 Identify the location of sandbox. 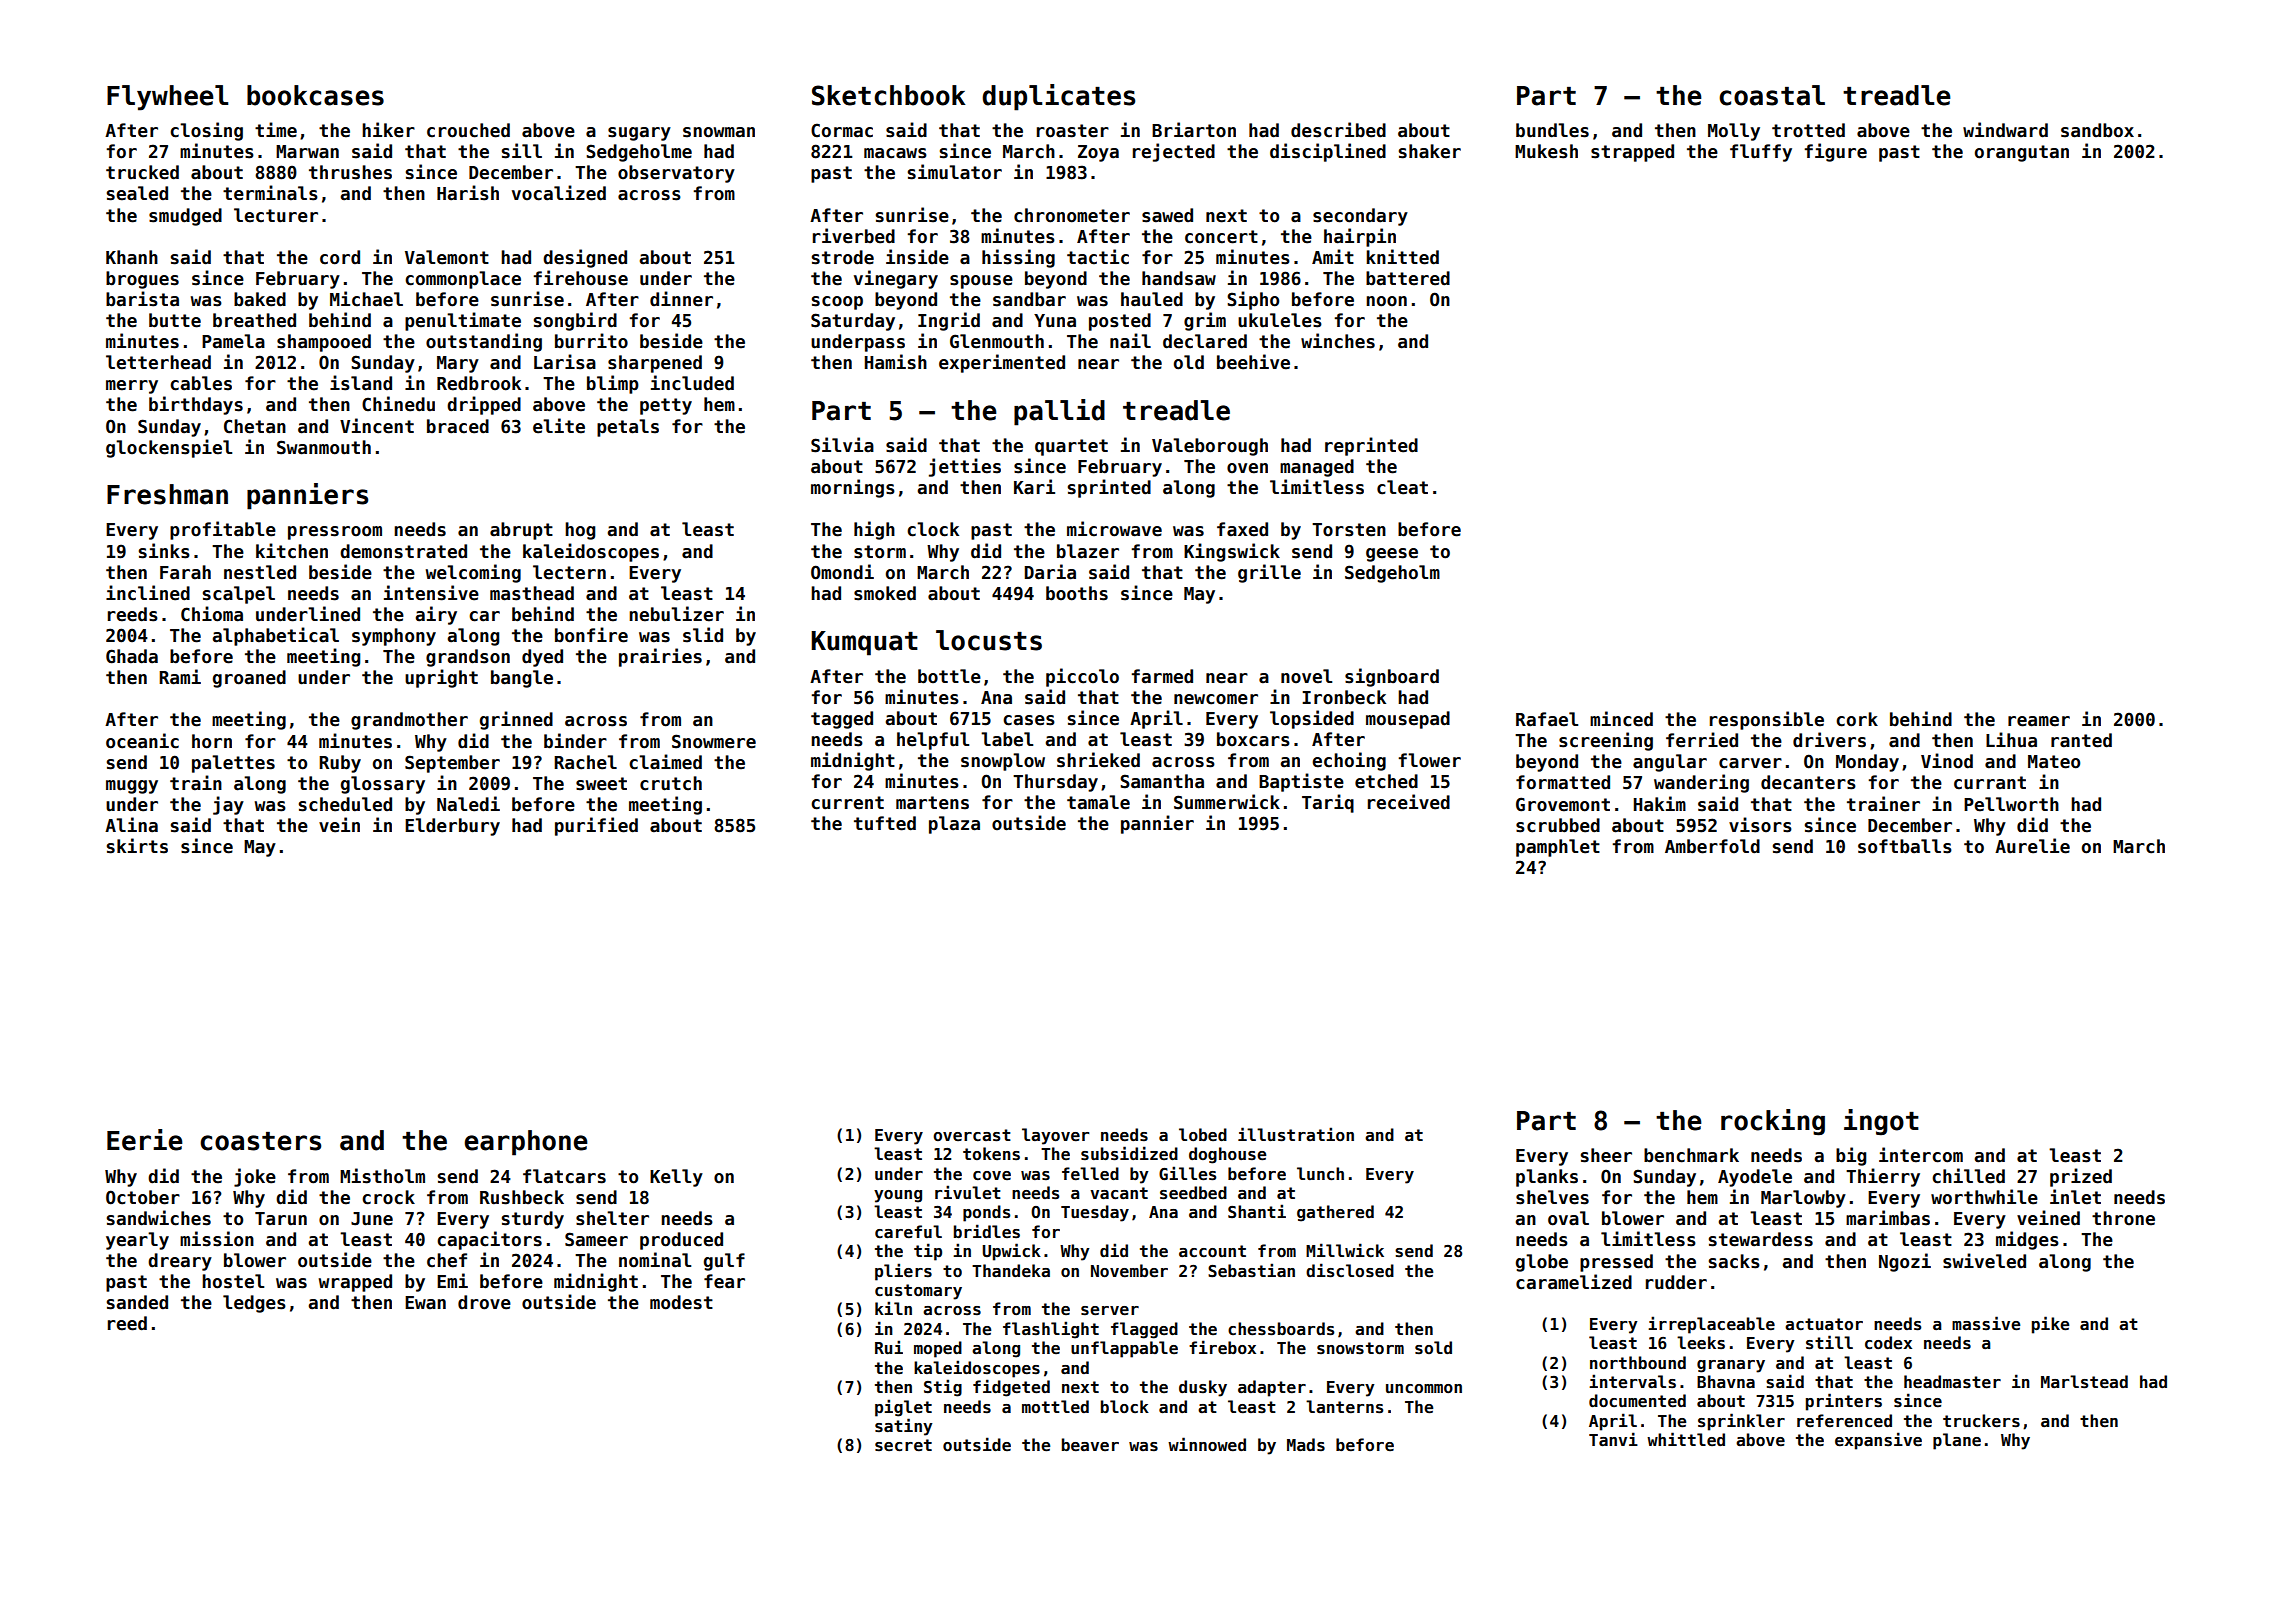
(2097, 130).
